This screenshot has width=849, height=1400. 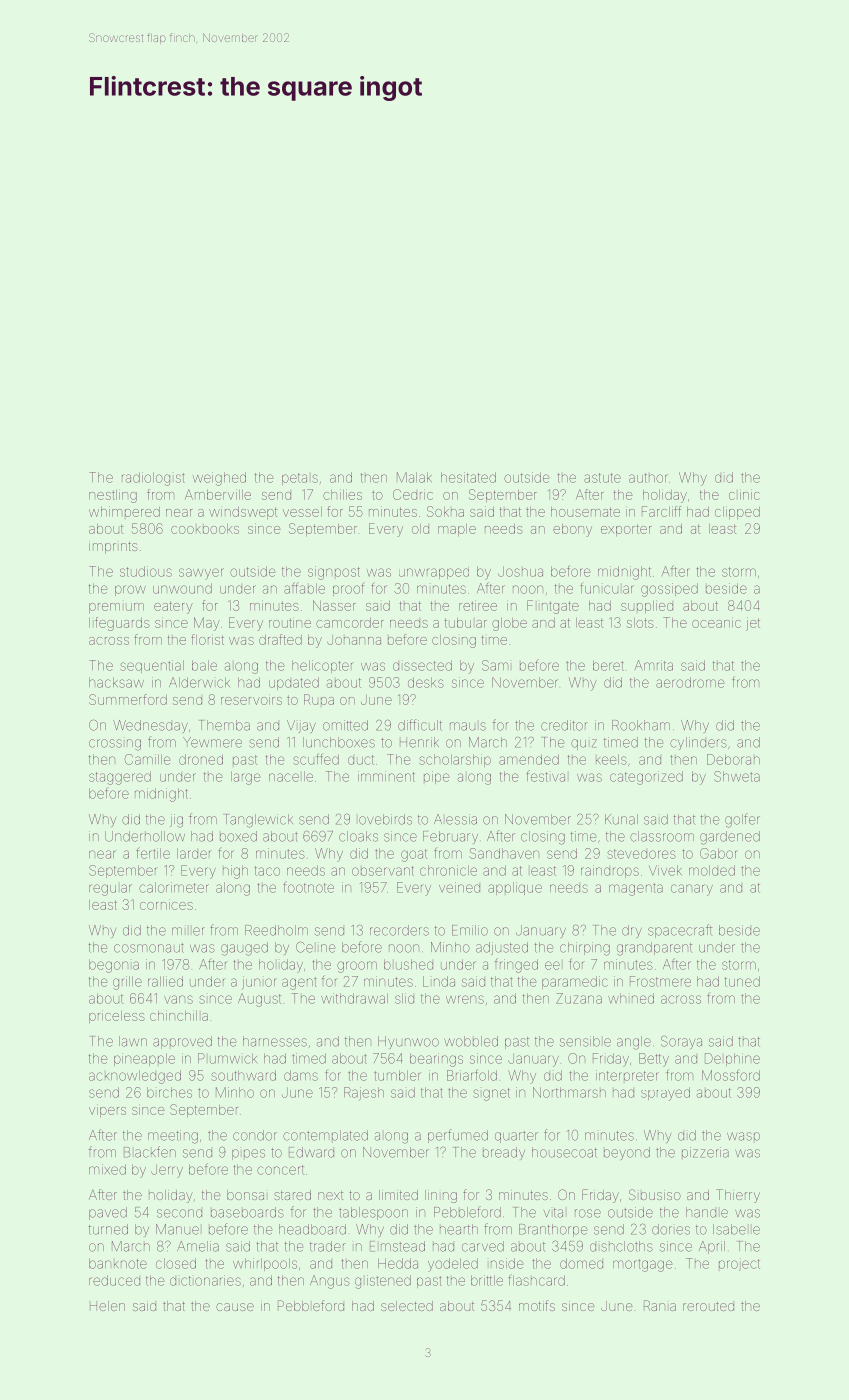 I want to click on mixed, so click(x=107, y=1169).
